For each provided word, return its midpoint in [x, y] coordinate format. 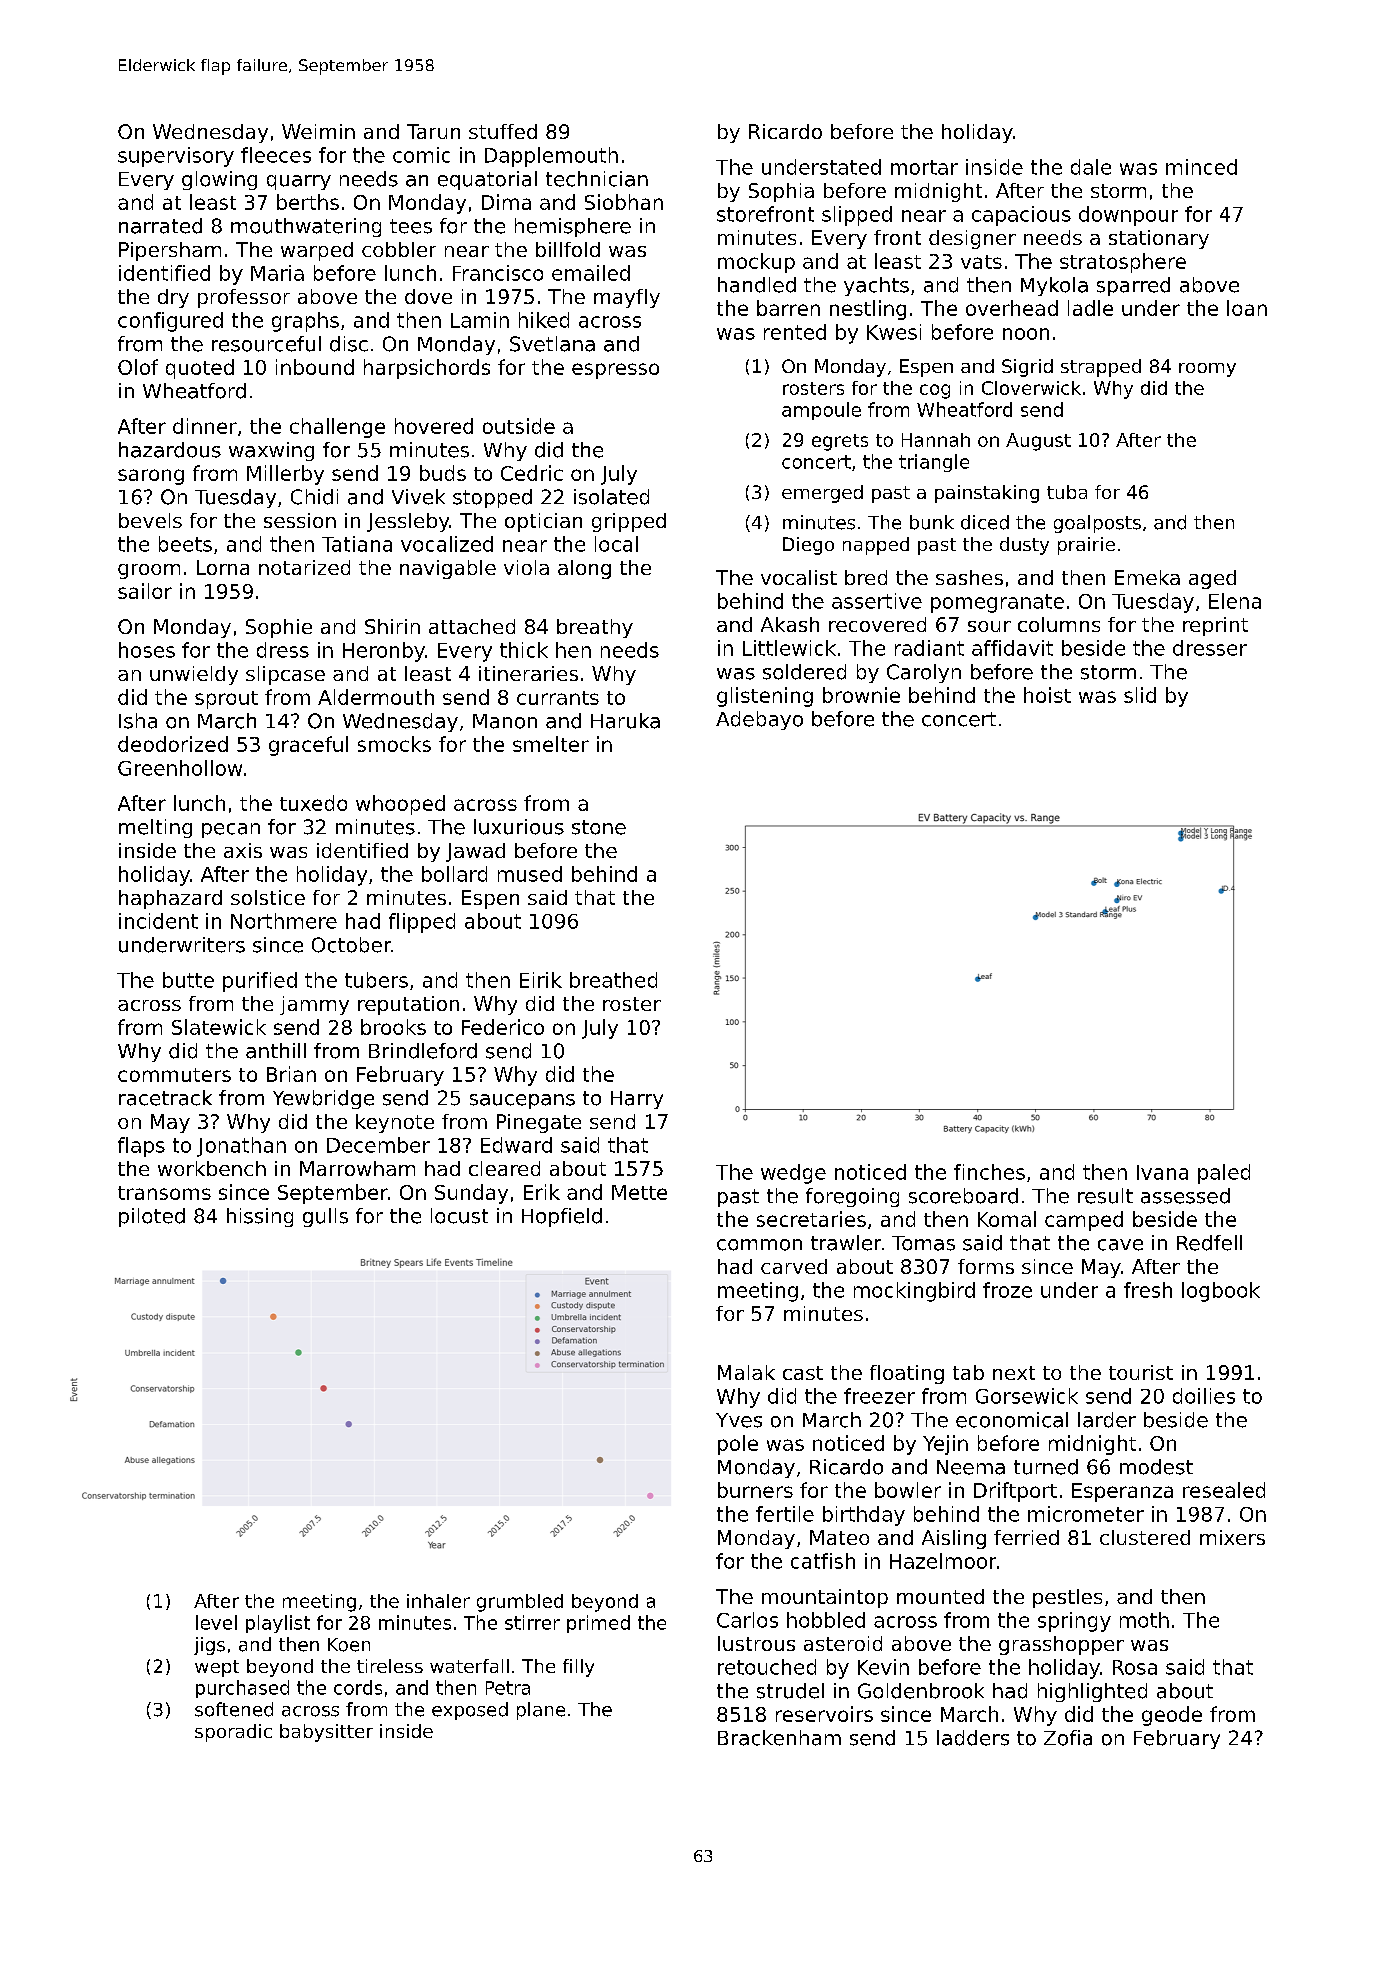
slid [1140, 695]
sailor [145, 591]
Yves [739, 1420]
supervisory [176, 157]
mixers [1232, 1537]
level [216, 1622]
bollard [454, 874]
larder [1107, 1420]
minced [1201, 167]
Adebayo [759, 720]
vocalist [799, 577]
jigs [209, 1646]
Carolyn [924, 673]
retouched [767, 1667]
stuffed [503, 131]
